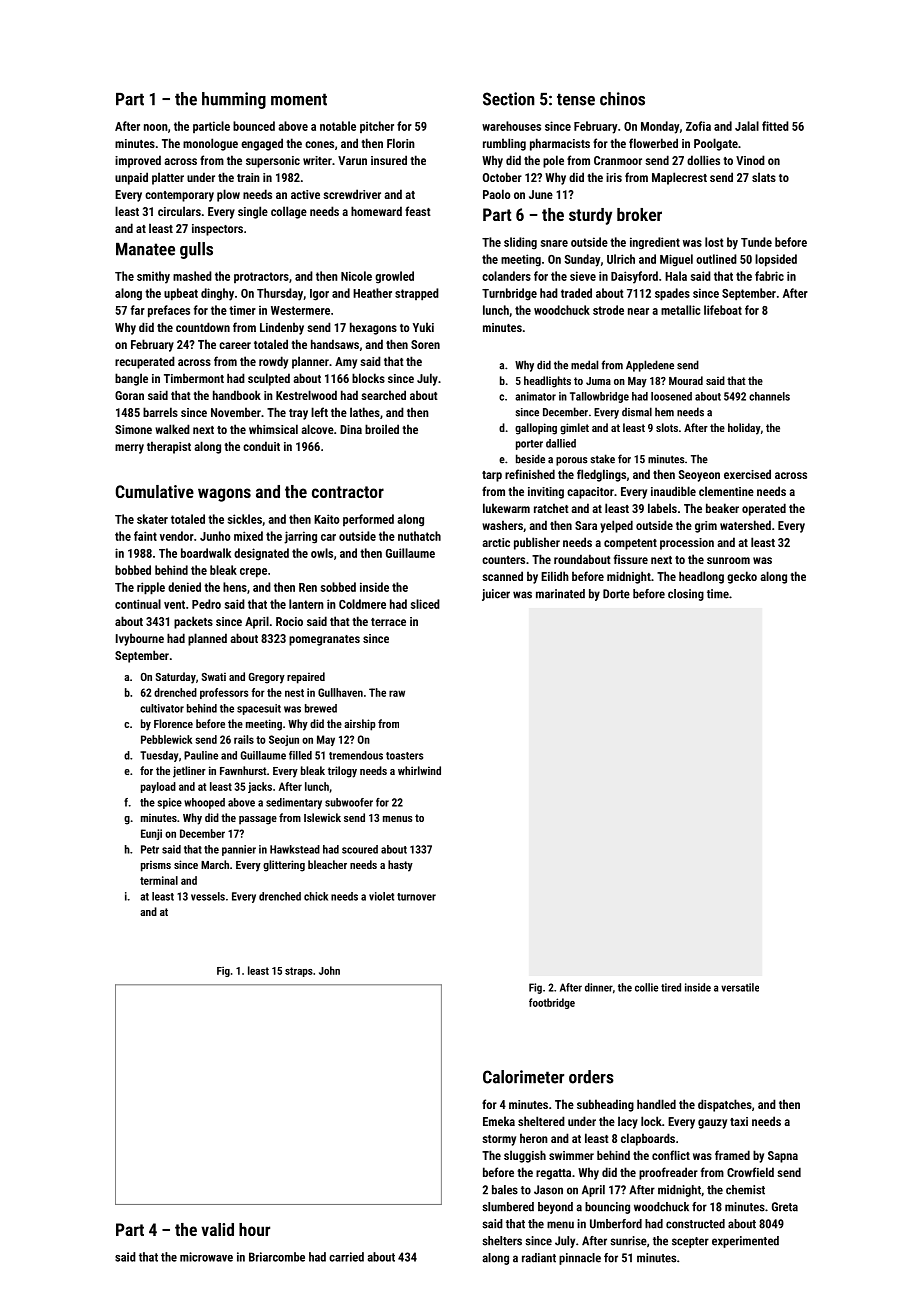 The height and width of the screenshot is (1308, 924). I want to click on Briarcombe, so click(277, 1257).
